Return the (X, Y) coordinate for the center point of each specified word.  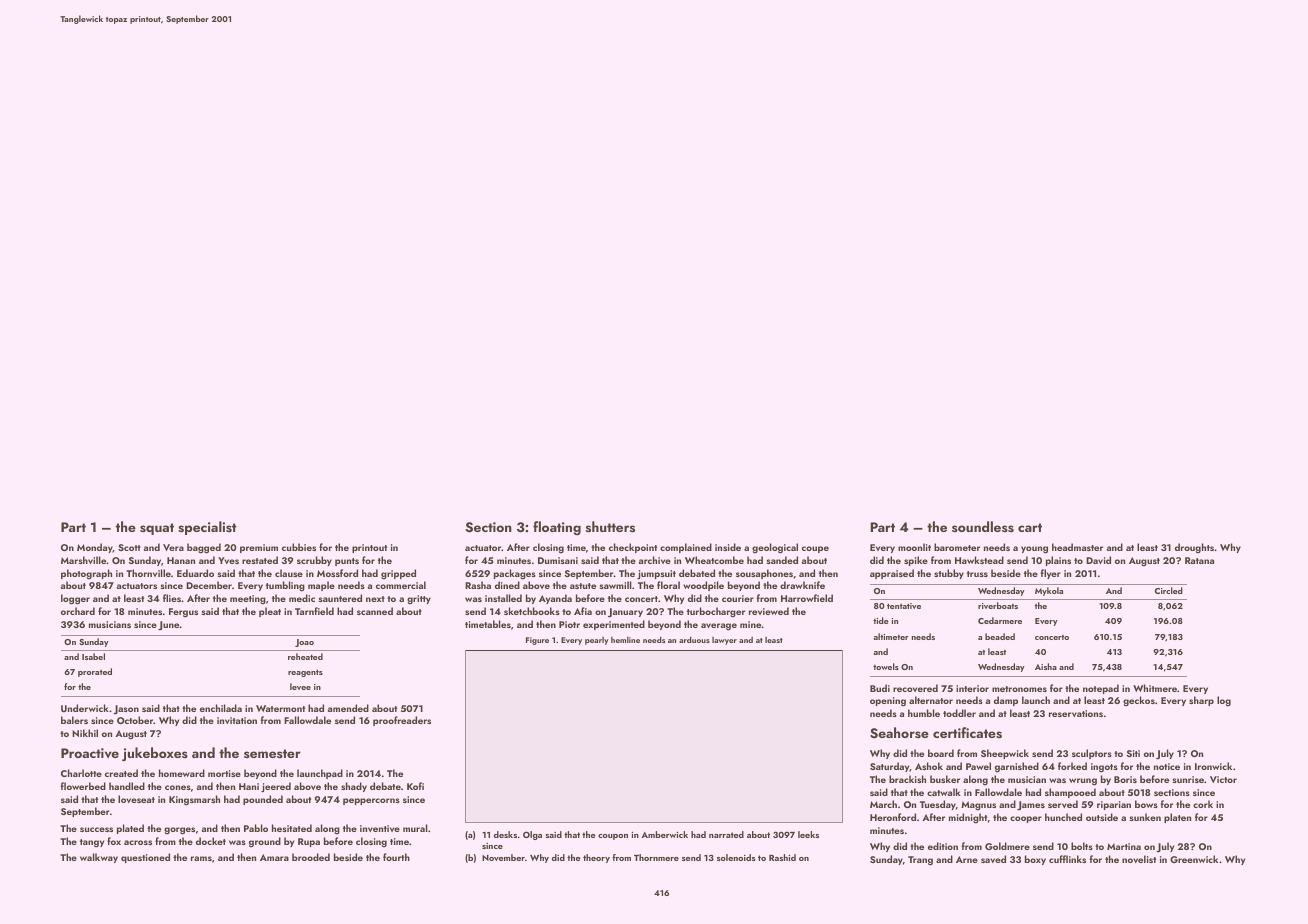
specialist (207, 528)
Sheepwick (1005, 754)
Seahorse (899, 733)
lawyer (724, 641)
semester (272, 753)
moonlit (914, 547)
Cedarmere (1000, 620)
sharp (1201, 701)
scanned (375, 611)
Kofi (415, 786)
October (135, 720)
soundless (983, 527)
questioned (145, 858)
